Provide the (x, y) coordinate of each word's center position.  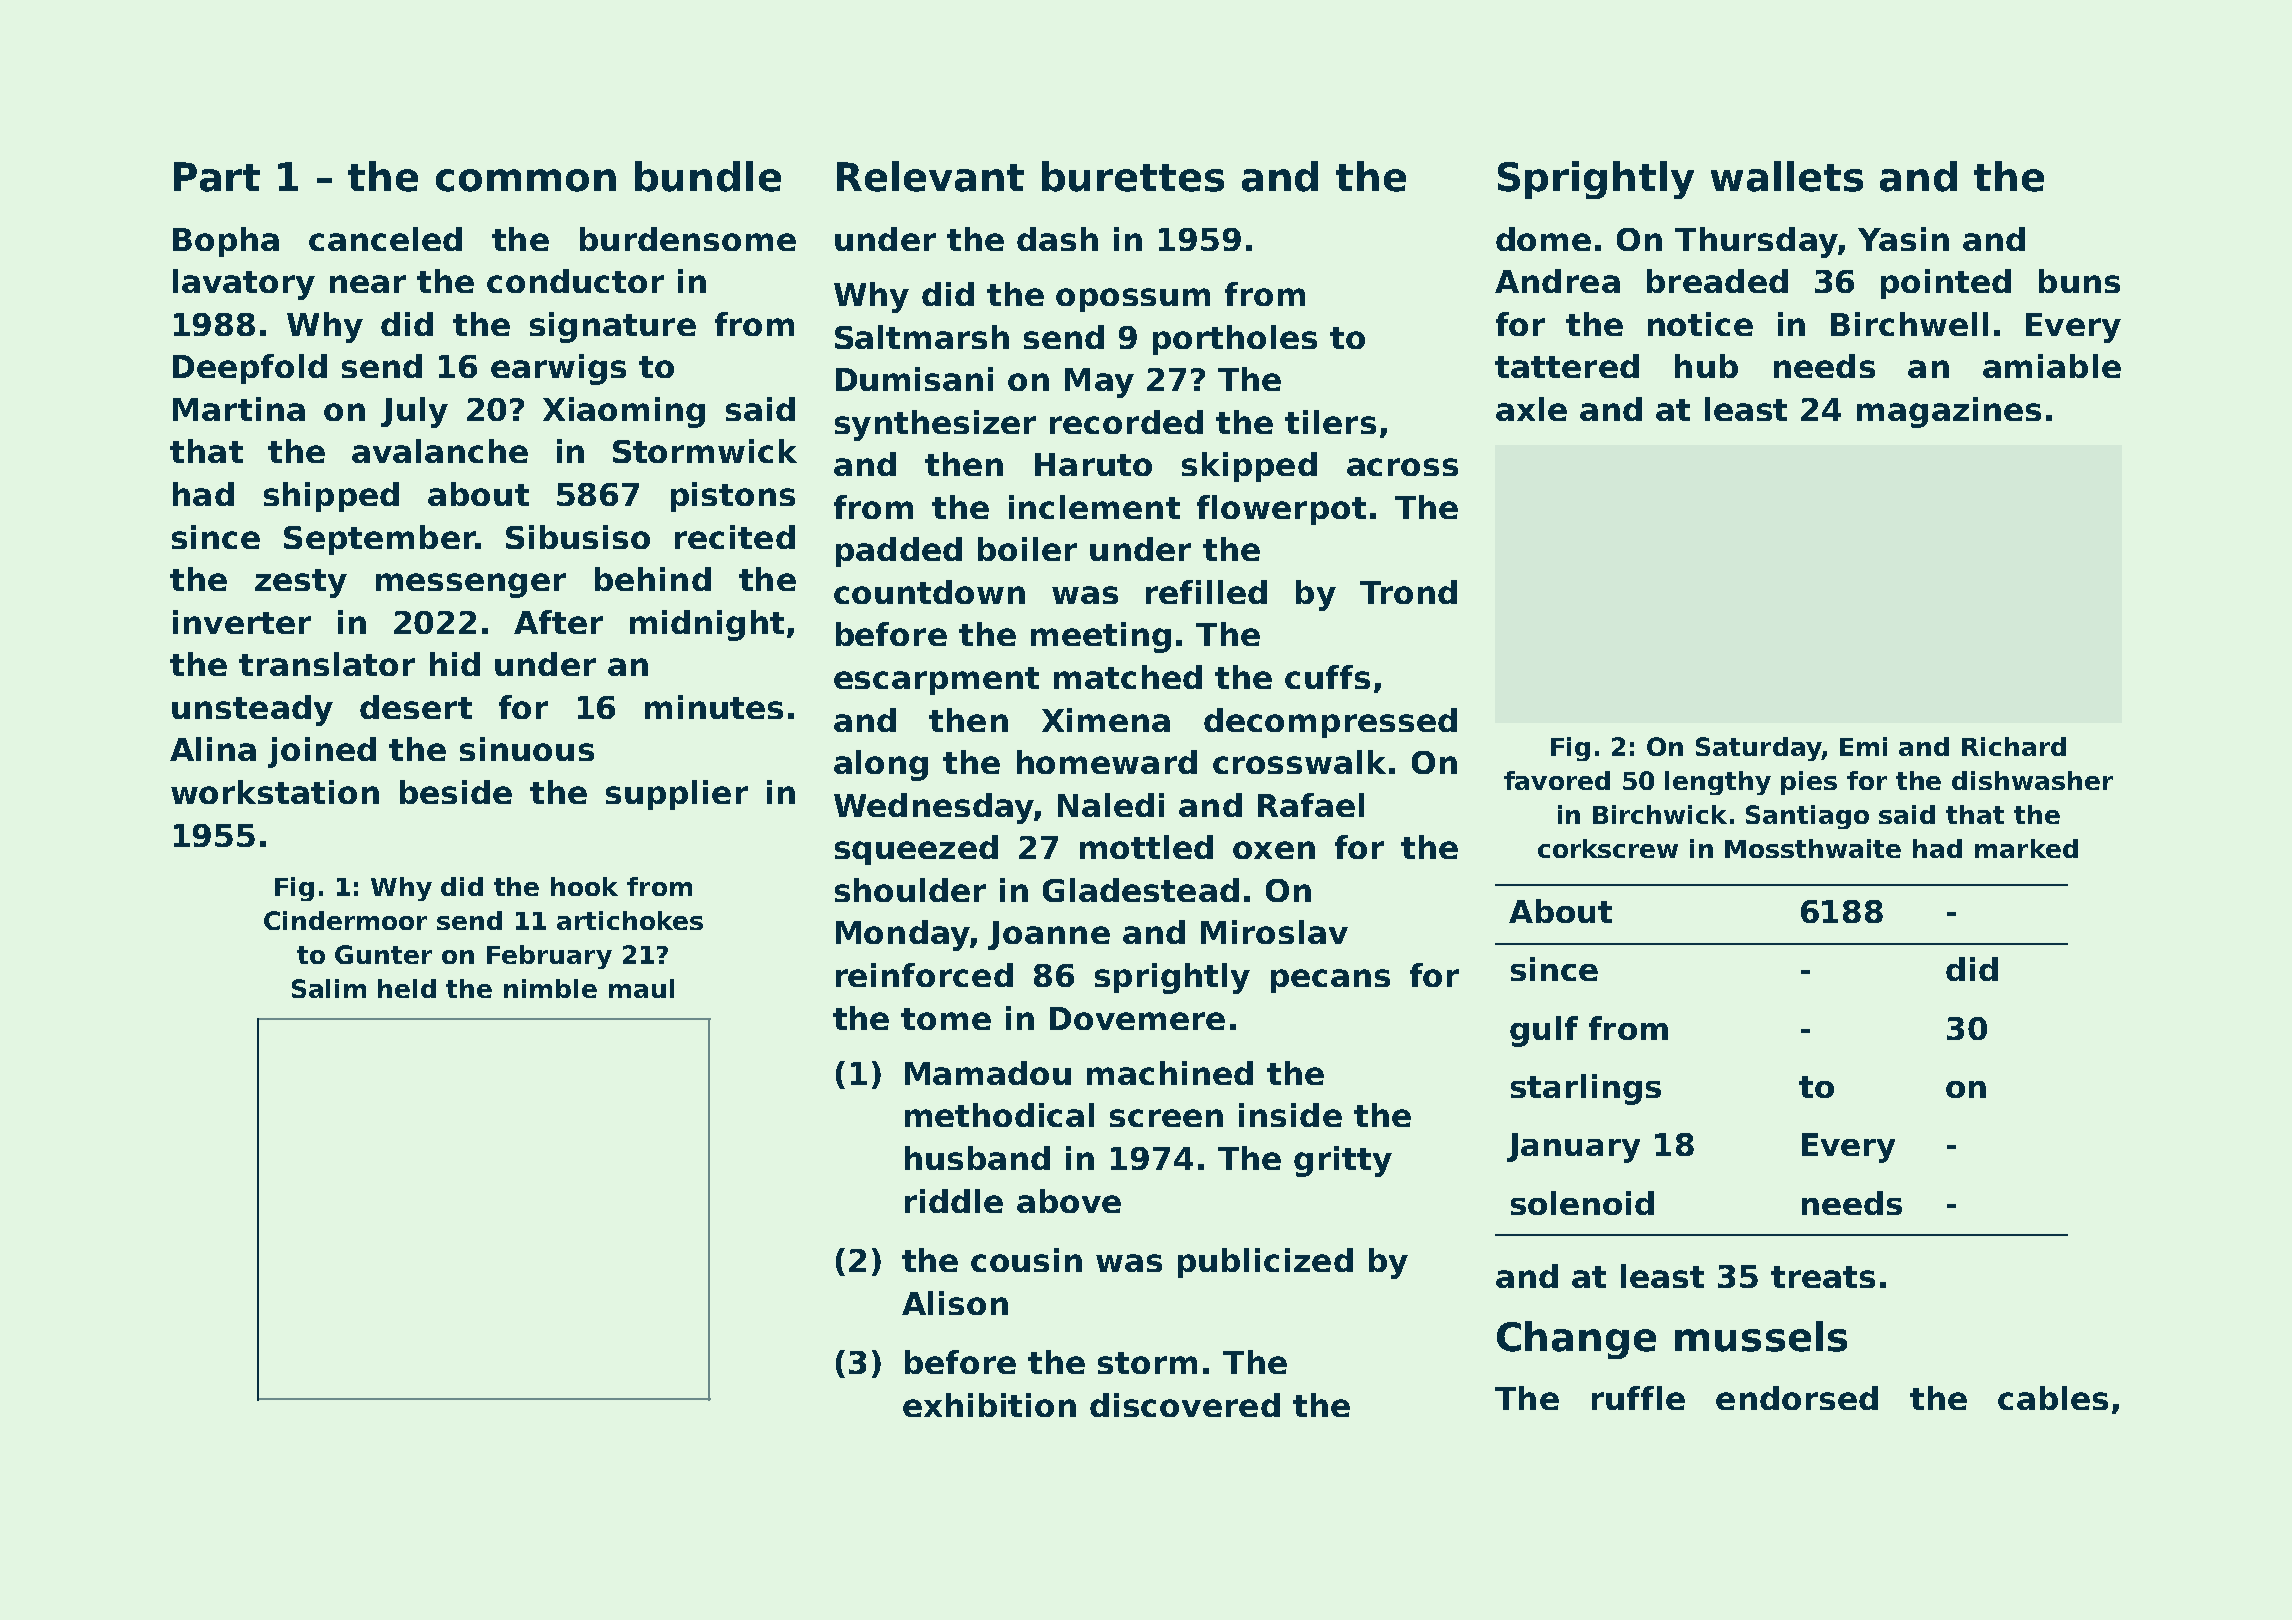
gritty (1343, 1161)
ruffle (1638, 1398)
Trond (1408, 592)
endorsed (1797, 1398)
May (1099, 383)
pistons (733, 497)
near (368, 284)
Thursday (1756, 242)
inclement (1094, 507)
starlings (1586, 1089)
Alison (955, 1303)
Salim (329, 988)
